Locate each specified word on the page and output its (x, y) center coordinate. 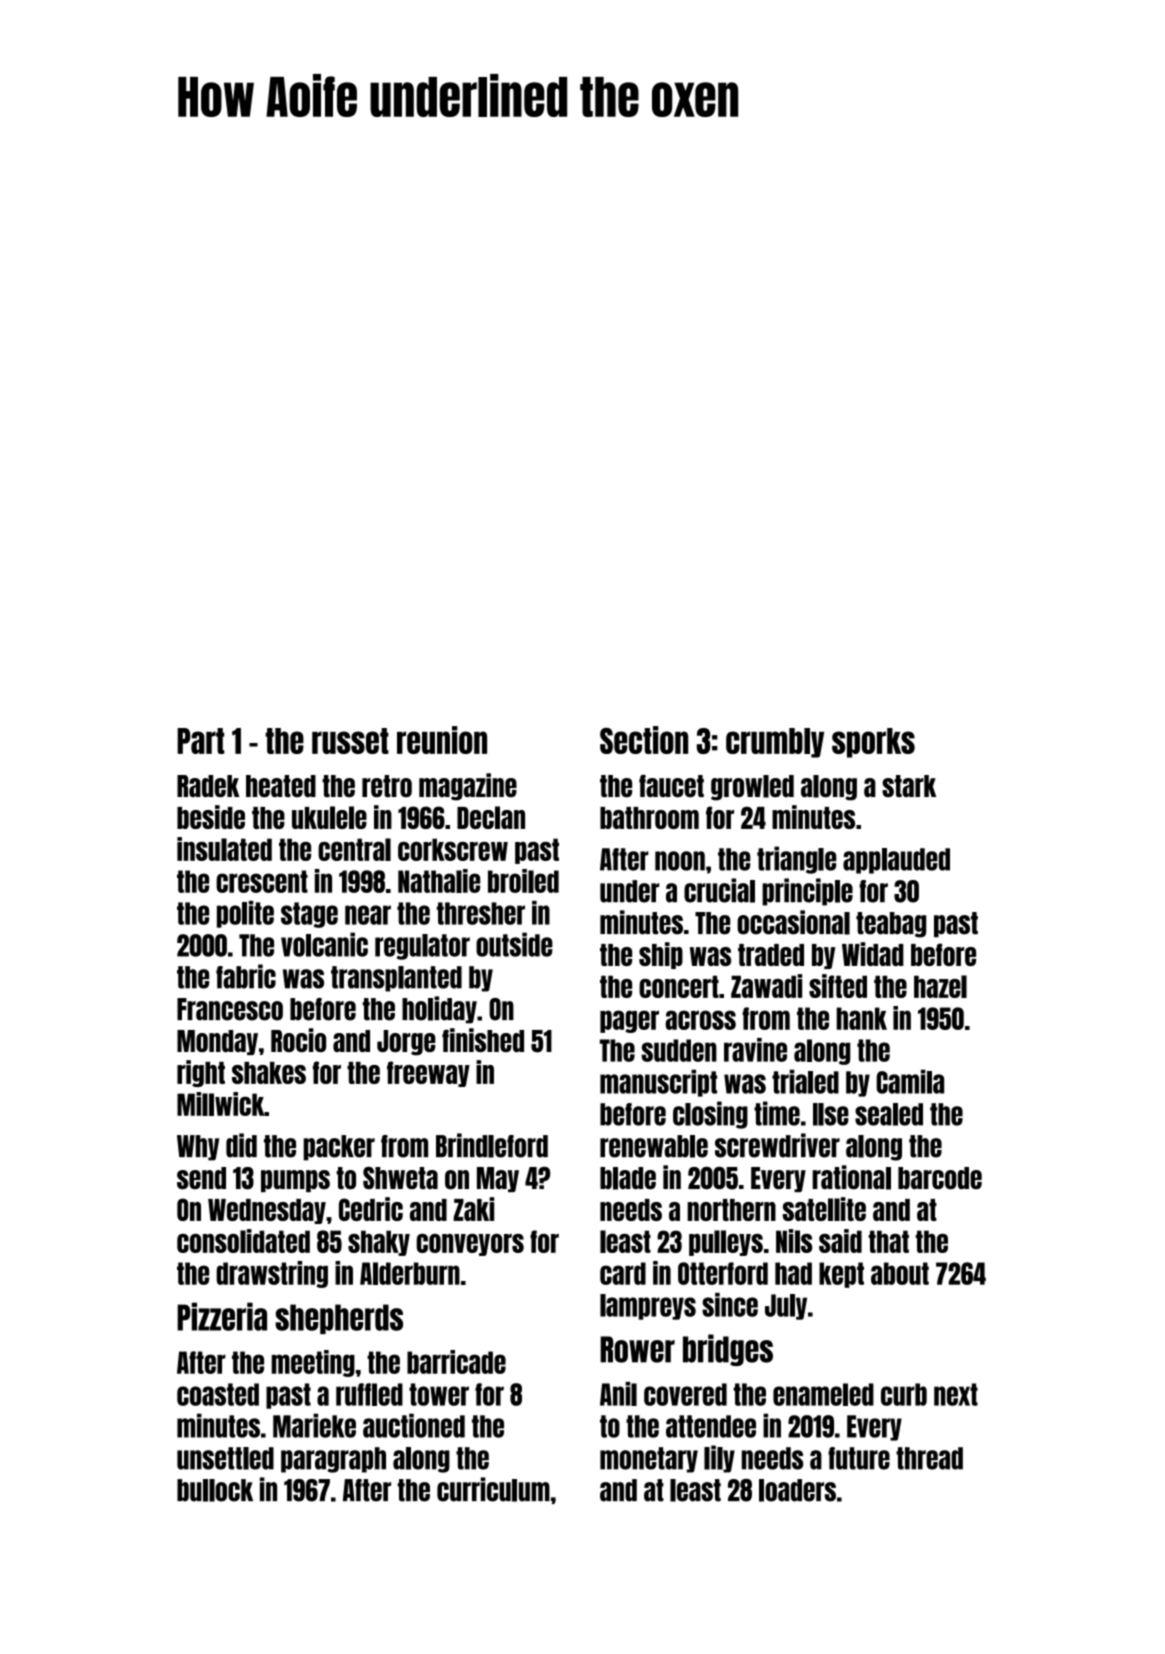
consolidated (243, 1241)
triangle (796, 860)
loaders (797, 1490)
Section (644, 740)
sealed (889, 1114)
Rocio (298, 1040)
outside (514, 944)
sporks (873, 743)
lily (719, 1459)
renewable (654, 1146)
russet (350, 741)
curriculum (493, 1489)
